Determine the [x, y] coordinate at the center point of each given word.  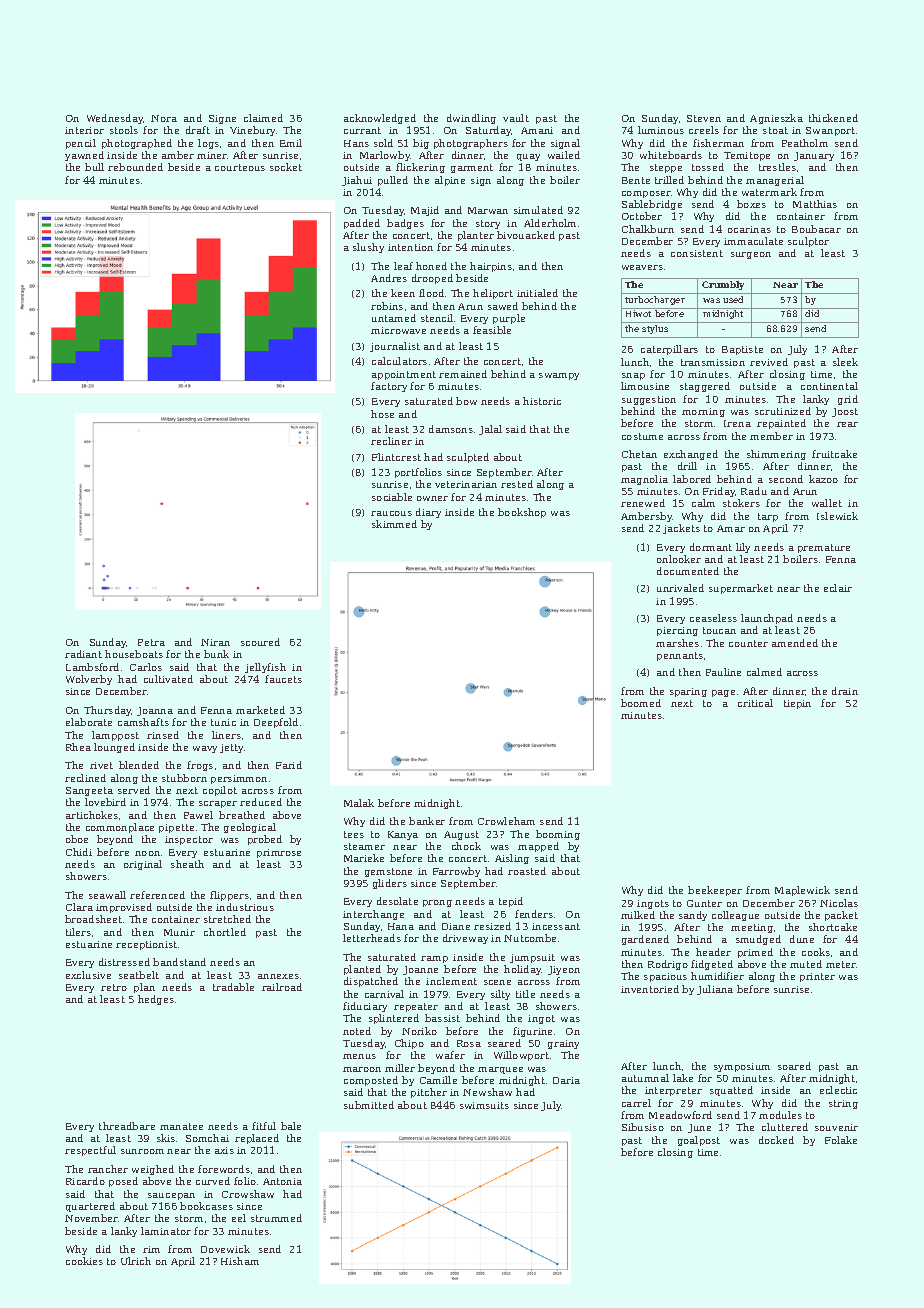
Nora [164, 118]
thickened [833, 118]
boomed [641, 703]
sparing [688, 692]
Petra [151, 642]
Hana [401, 926]
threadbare [127, 1126]
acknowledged [380, 119]
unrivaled [680, 588]
